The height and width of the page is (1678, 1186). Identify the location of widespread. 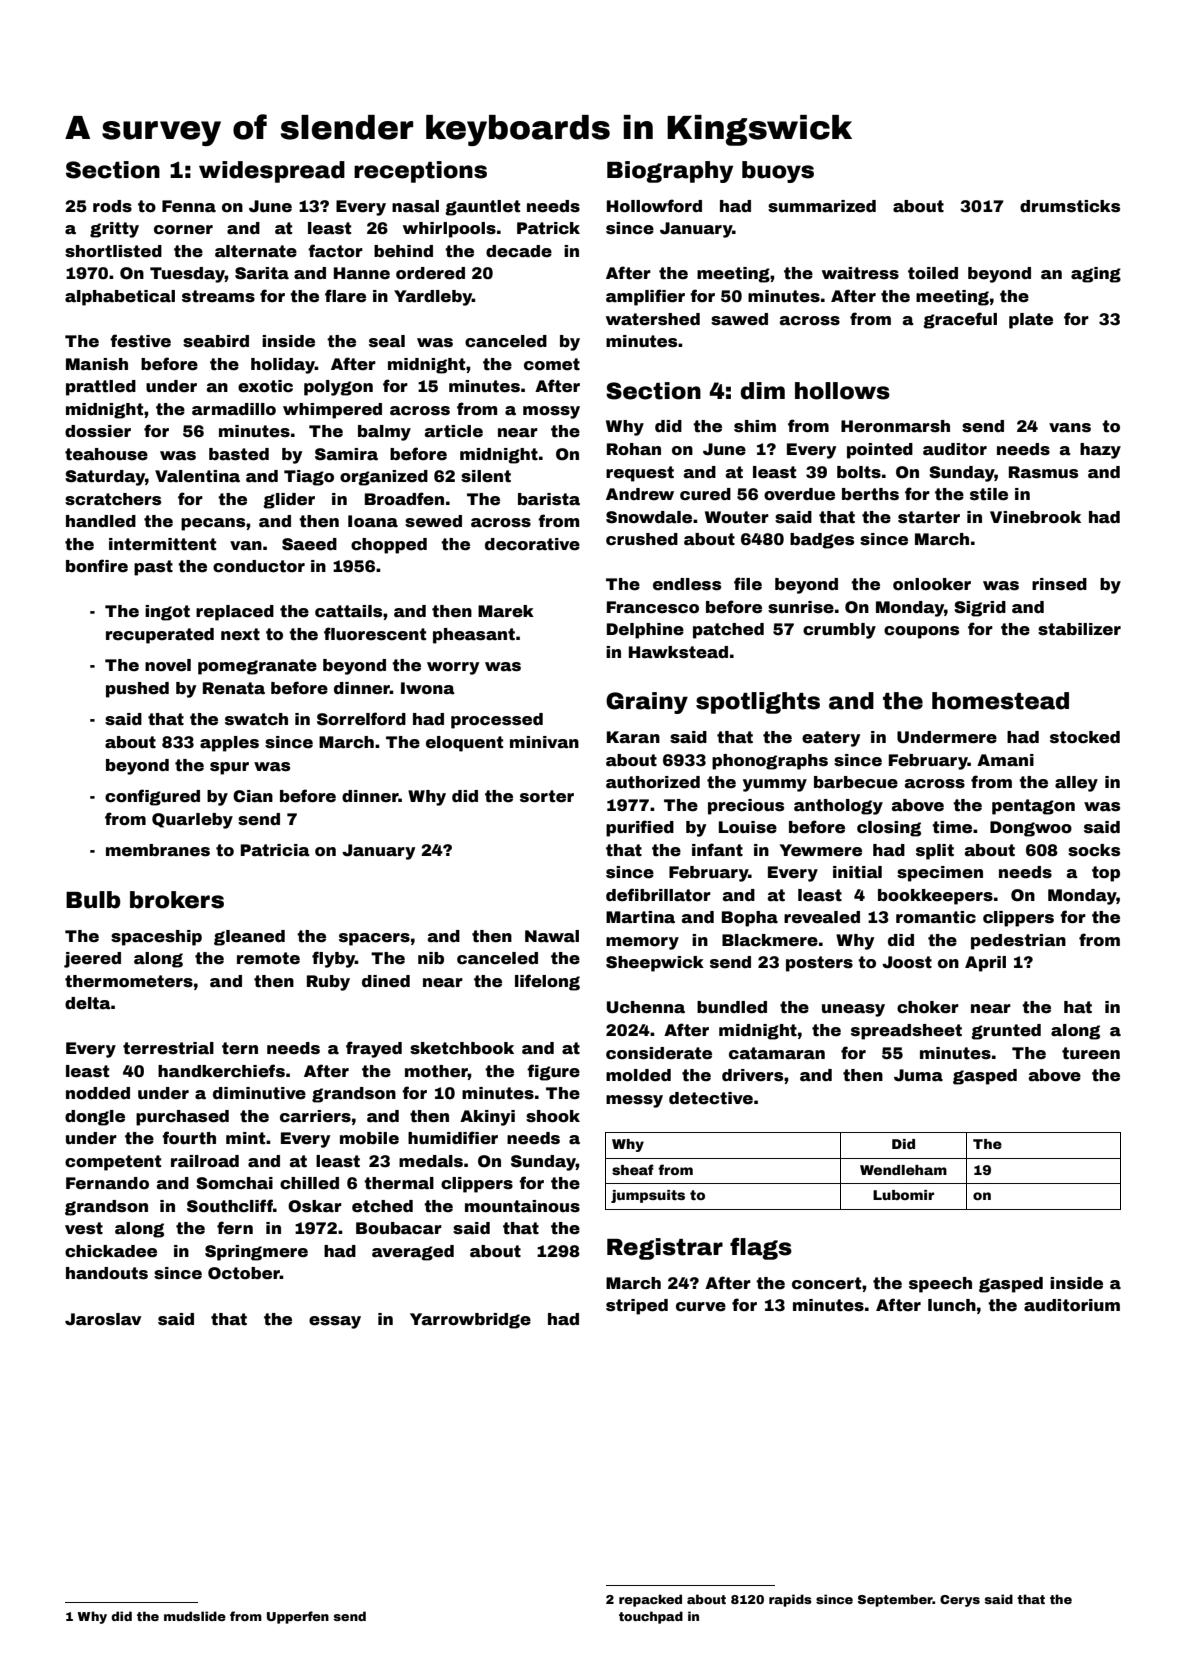
(272, 172).
